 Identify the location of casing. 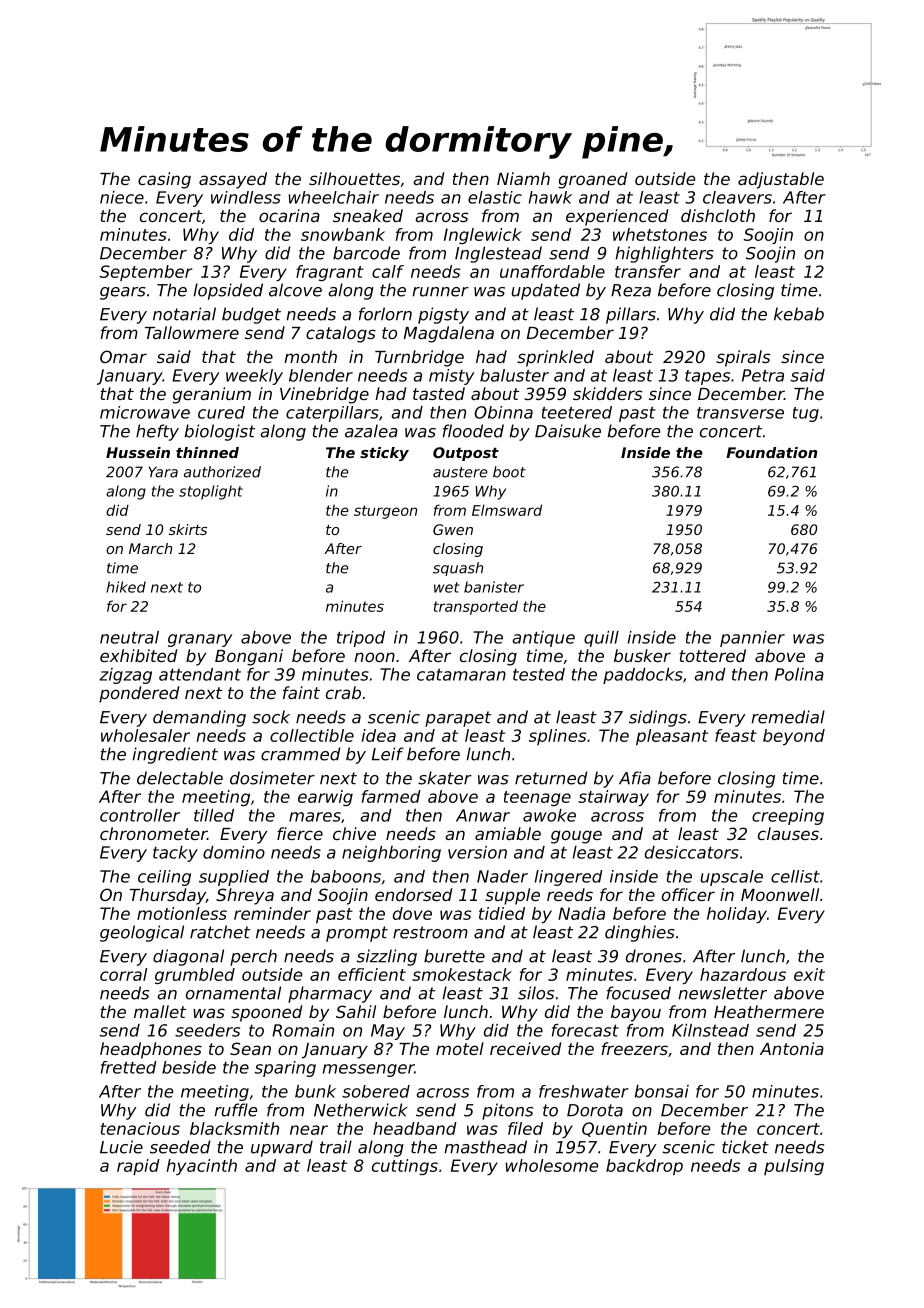
(164, 180).
